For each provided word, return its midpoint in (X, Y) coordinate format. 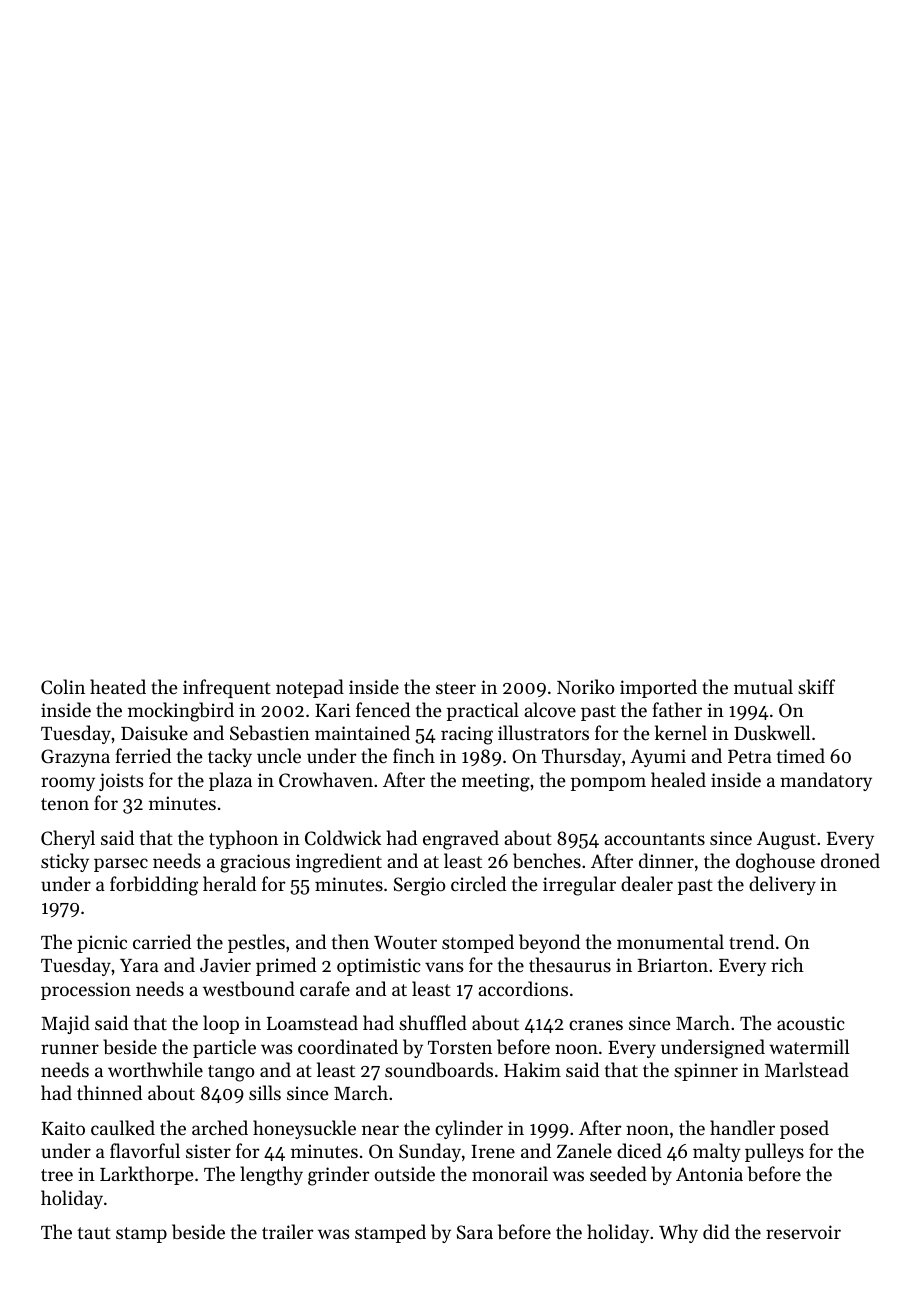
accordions (523, 988)
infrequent (227, 688)
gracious (255, 863)
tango (231, 1073)
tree (57, 1175)
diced (639, 1150)
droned (850, 860)
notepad (310, 688)
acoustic (811, 1023)
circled (478, 883)
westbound (249, 988)
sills (265, 1092)
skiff (816, 686)
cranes (596, 1025)
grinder (338, 1176)
